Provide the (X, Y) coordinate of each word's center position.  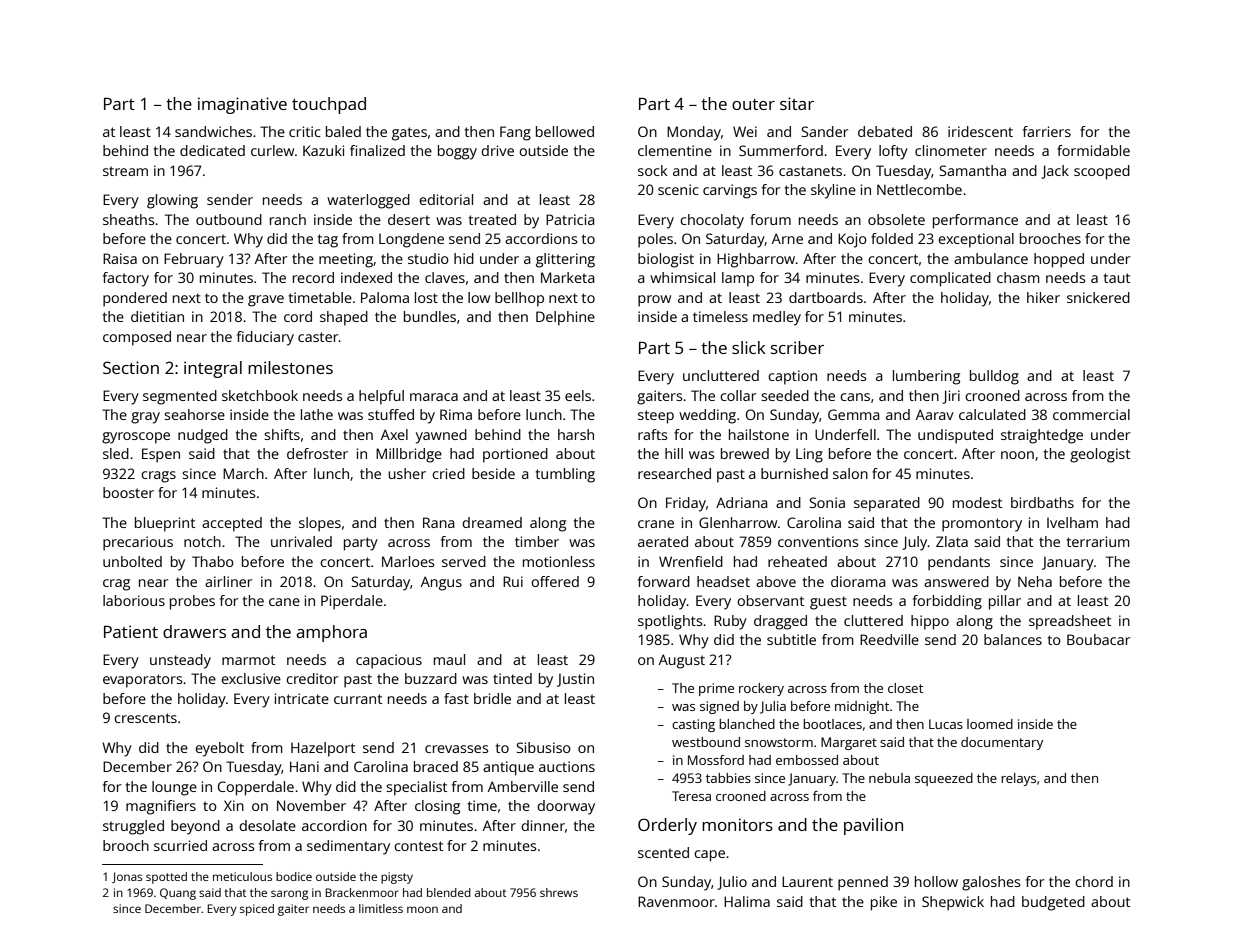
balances (1013, 639)
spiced (257, 910)
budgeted (1053, 903)
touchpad (329, 105)
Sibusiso (543, 747)
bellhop (519, 299)
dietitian (157, 316)
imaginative (242, 105)
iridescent (980, 131)
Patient (131, 631)
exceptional (976, 240)
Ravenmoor (676, 901)
